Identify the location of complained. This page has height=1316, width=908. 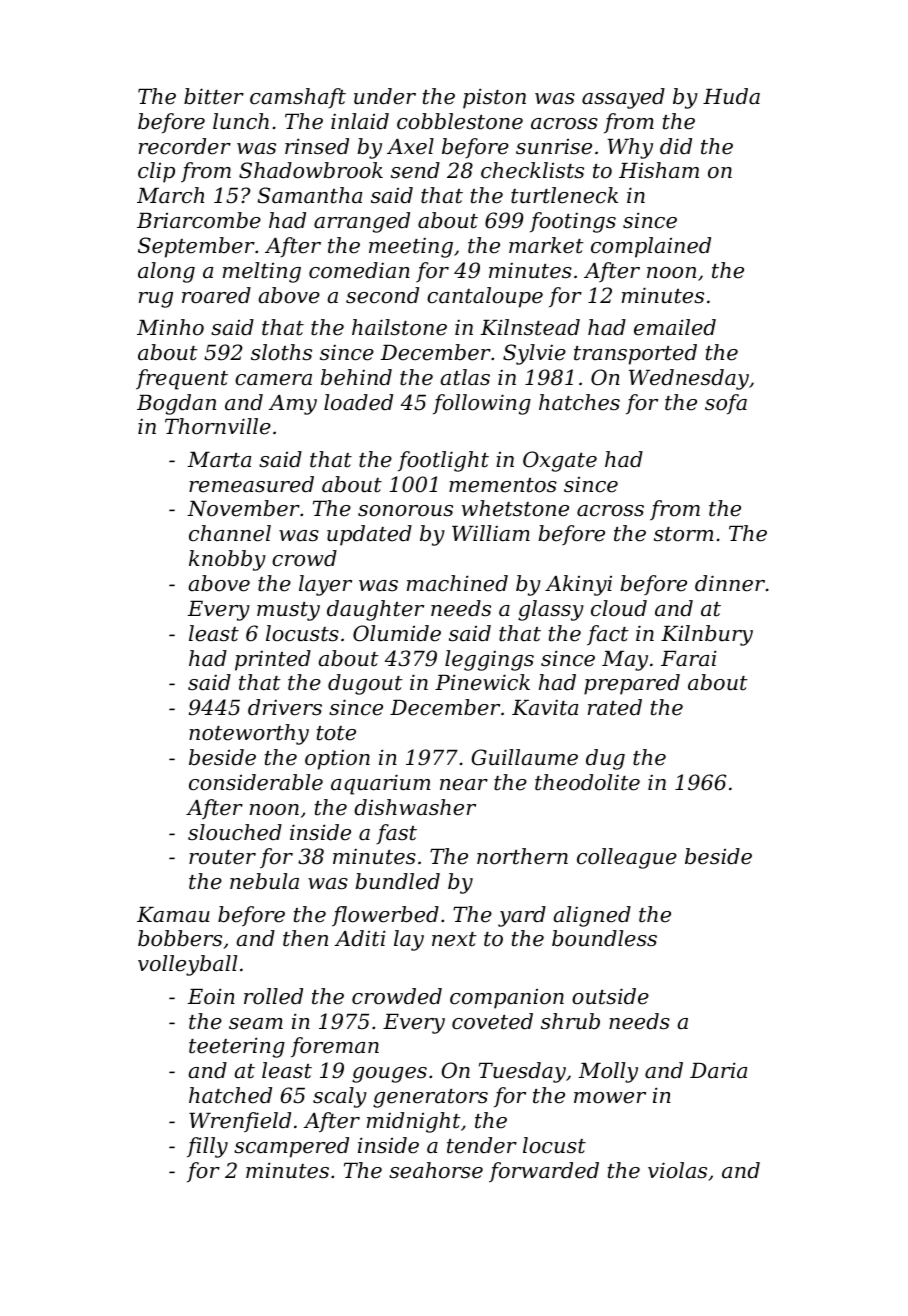
(651, 247).
